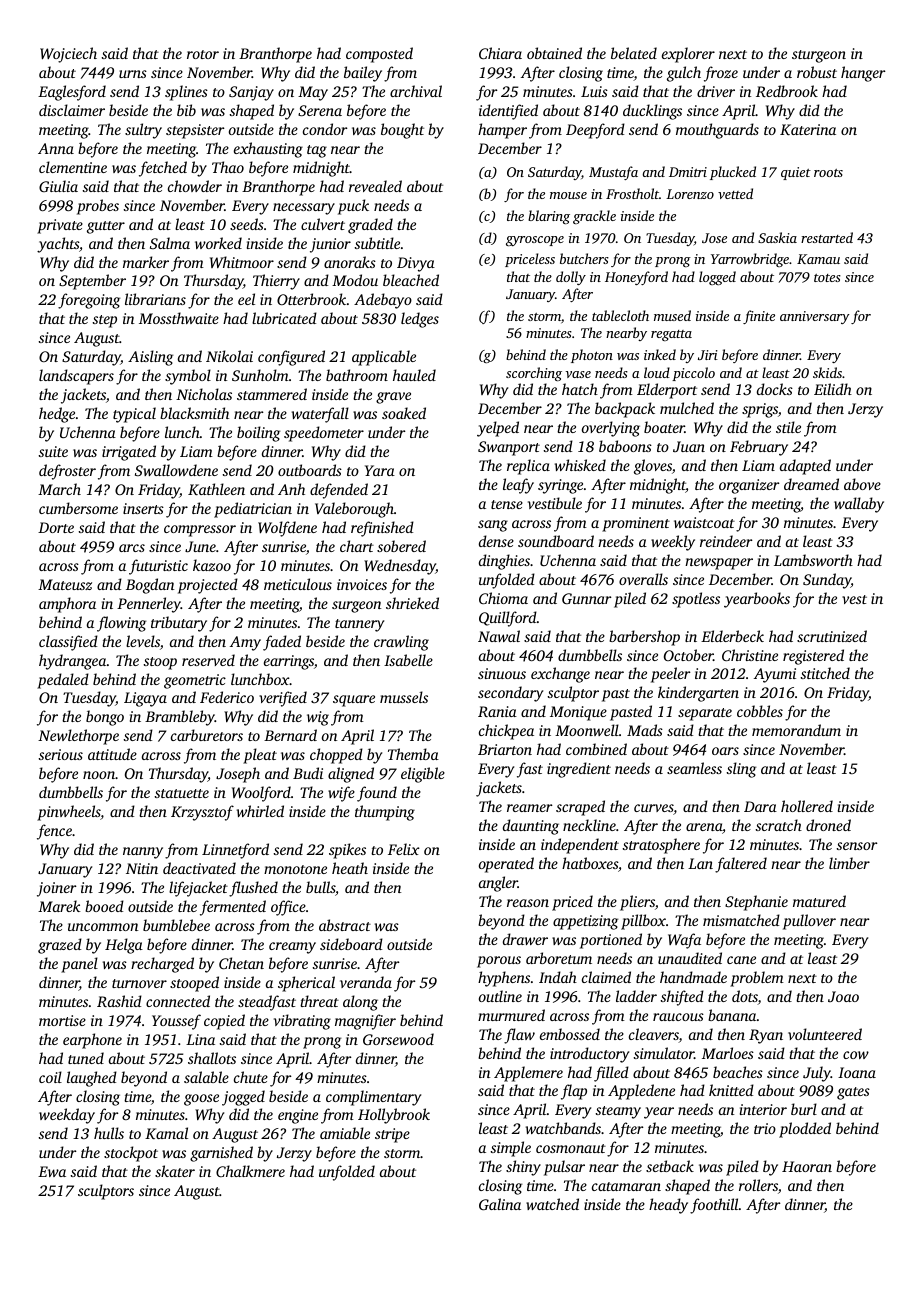 The height and width of the page is (1308, 924). I want to click on boiling, so click(258, 434).
